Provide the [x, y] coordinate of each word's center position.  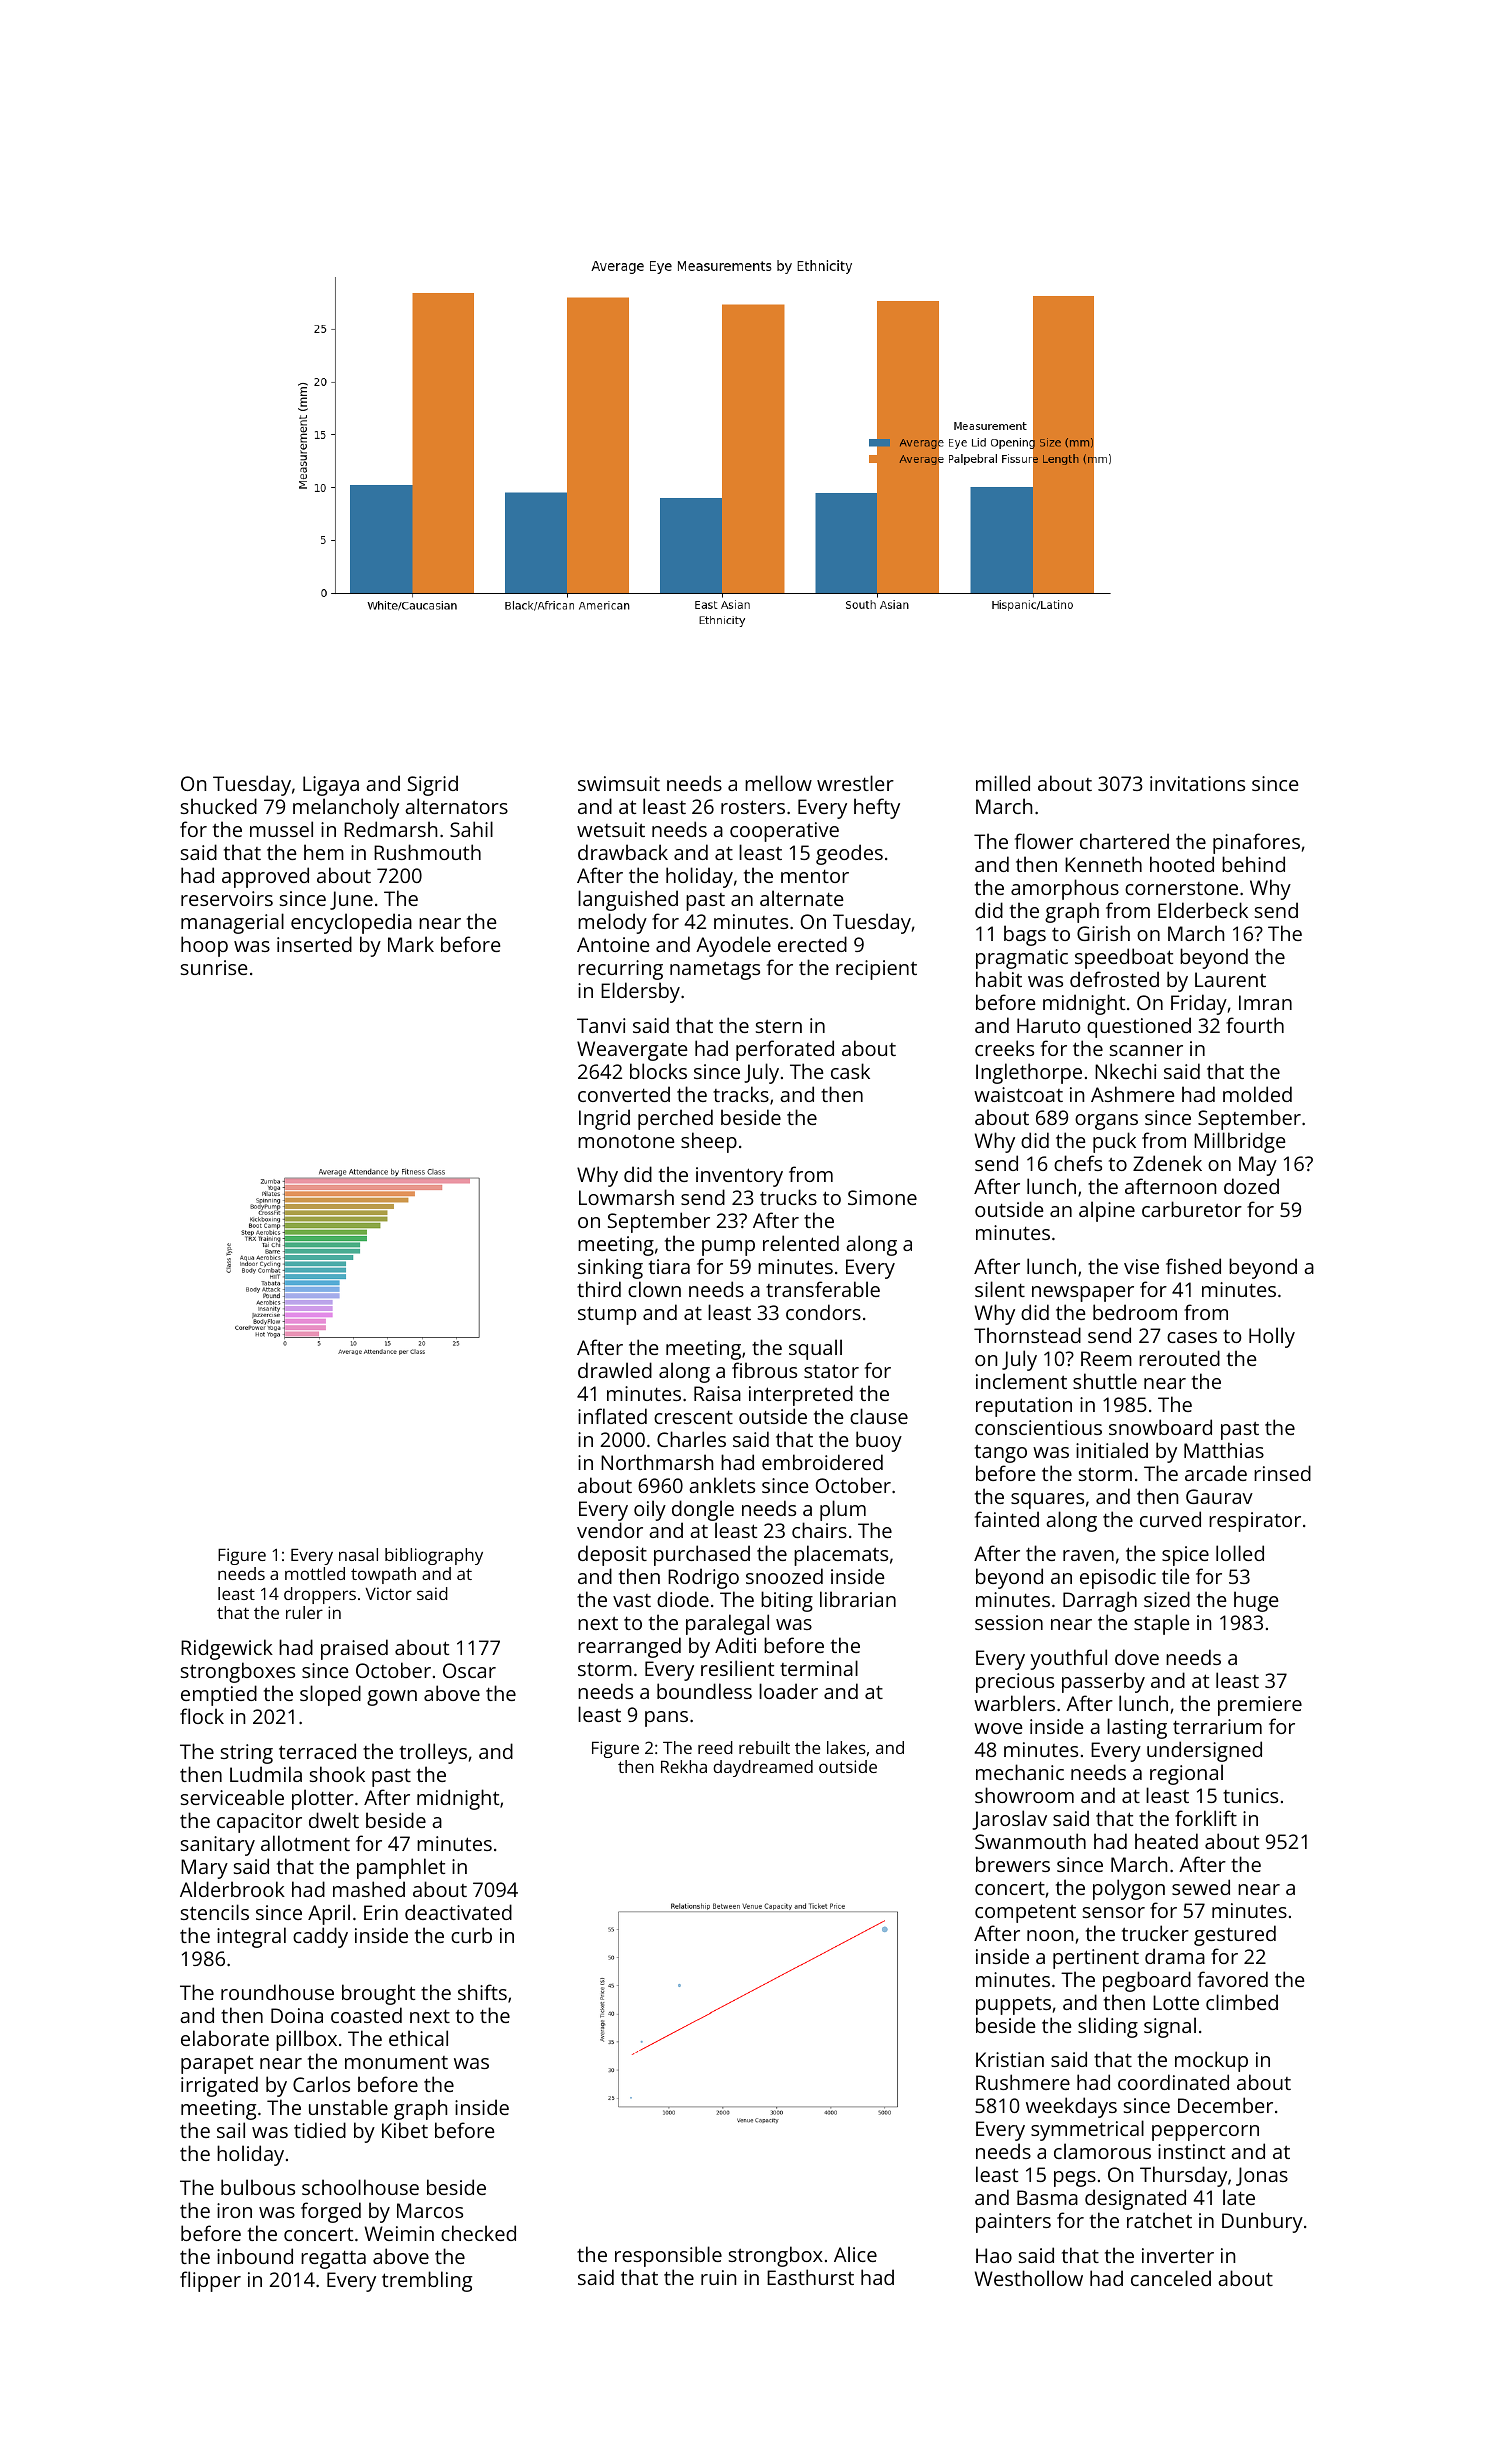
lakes [846, 1747]
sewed [1201, 1887]
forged [331, 2212]
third [599, 1289]
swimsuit [619, 783]
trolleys [433, 1753]
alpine [1107, 1211]
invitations [1197, 783]
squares [1047, 1501]
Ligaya [331, 786]
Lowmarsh [626, 1197]
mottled [315, 1573]
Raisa [717, 1393]
